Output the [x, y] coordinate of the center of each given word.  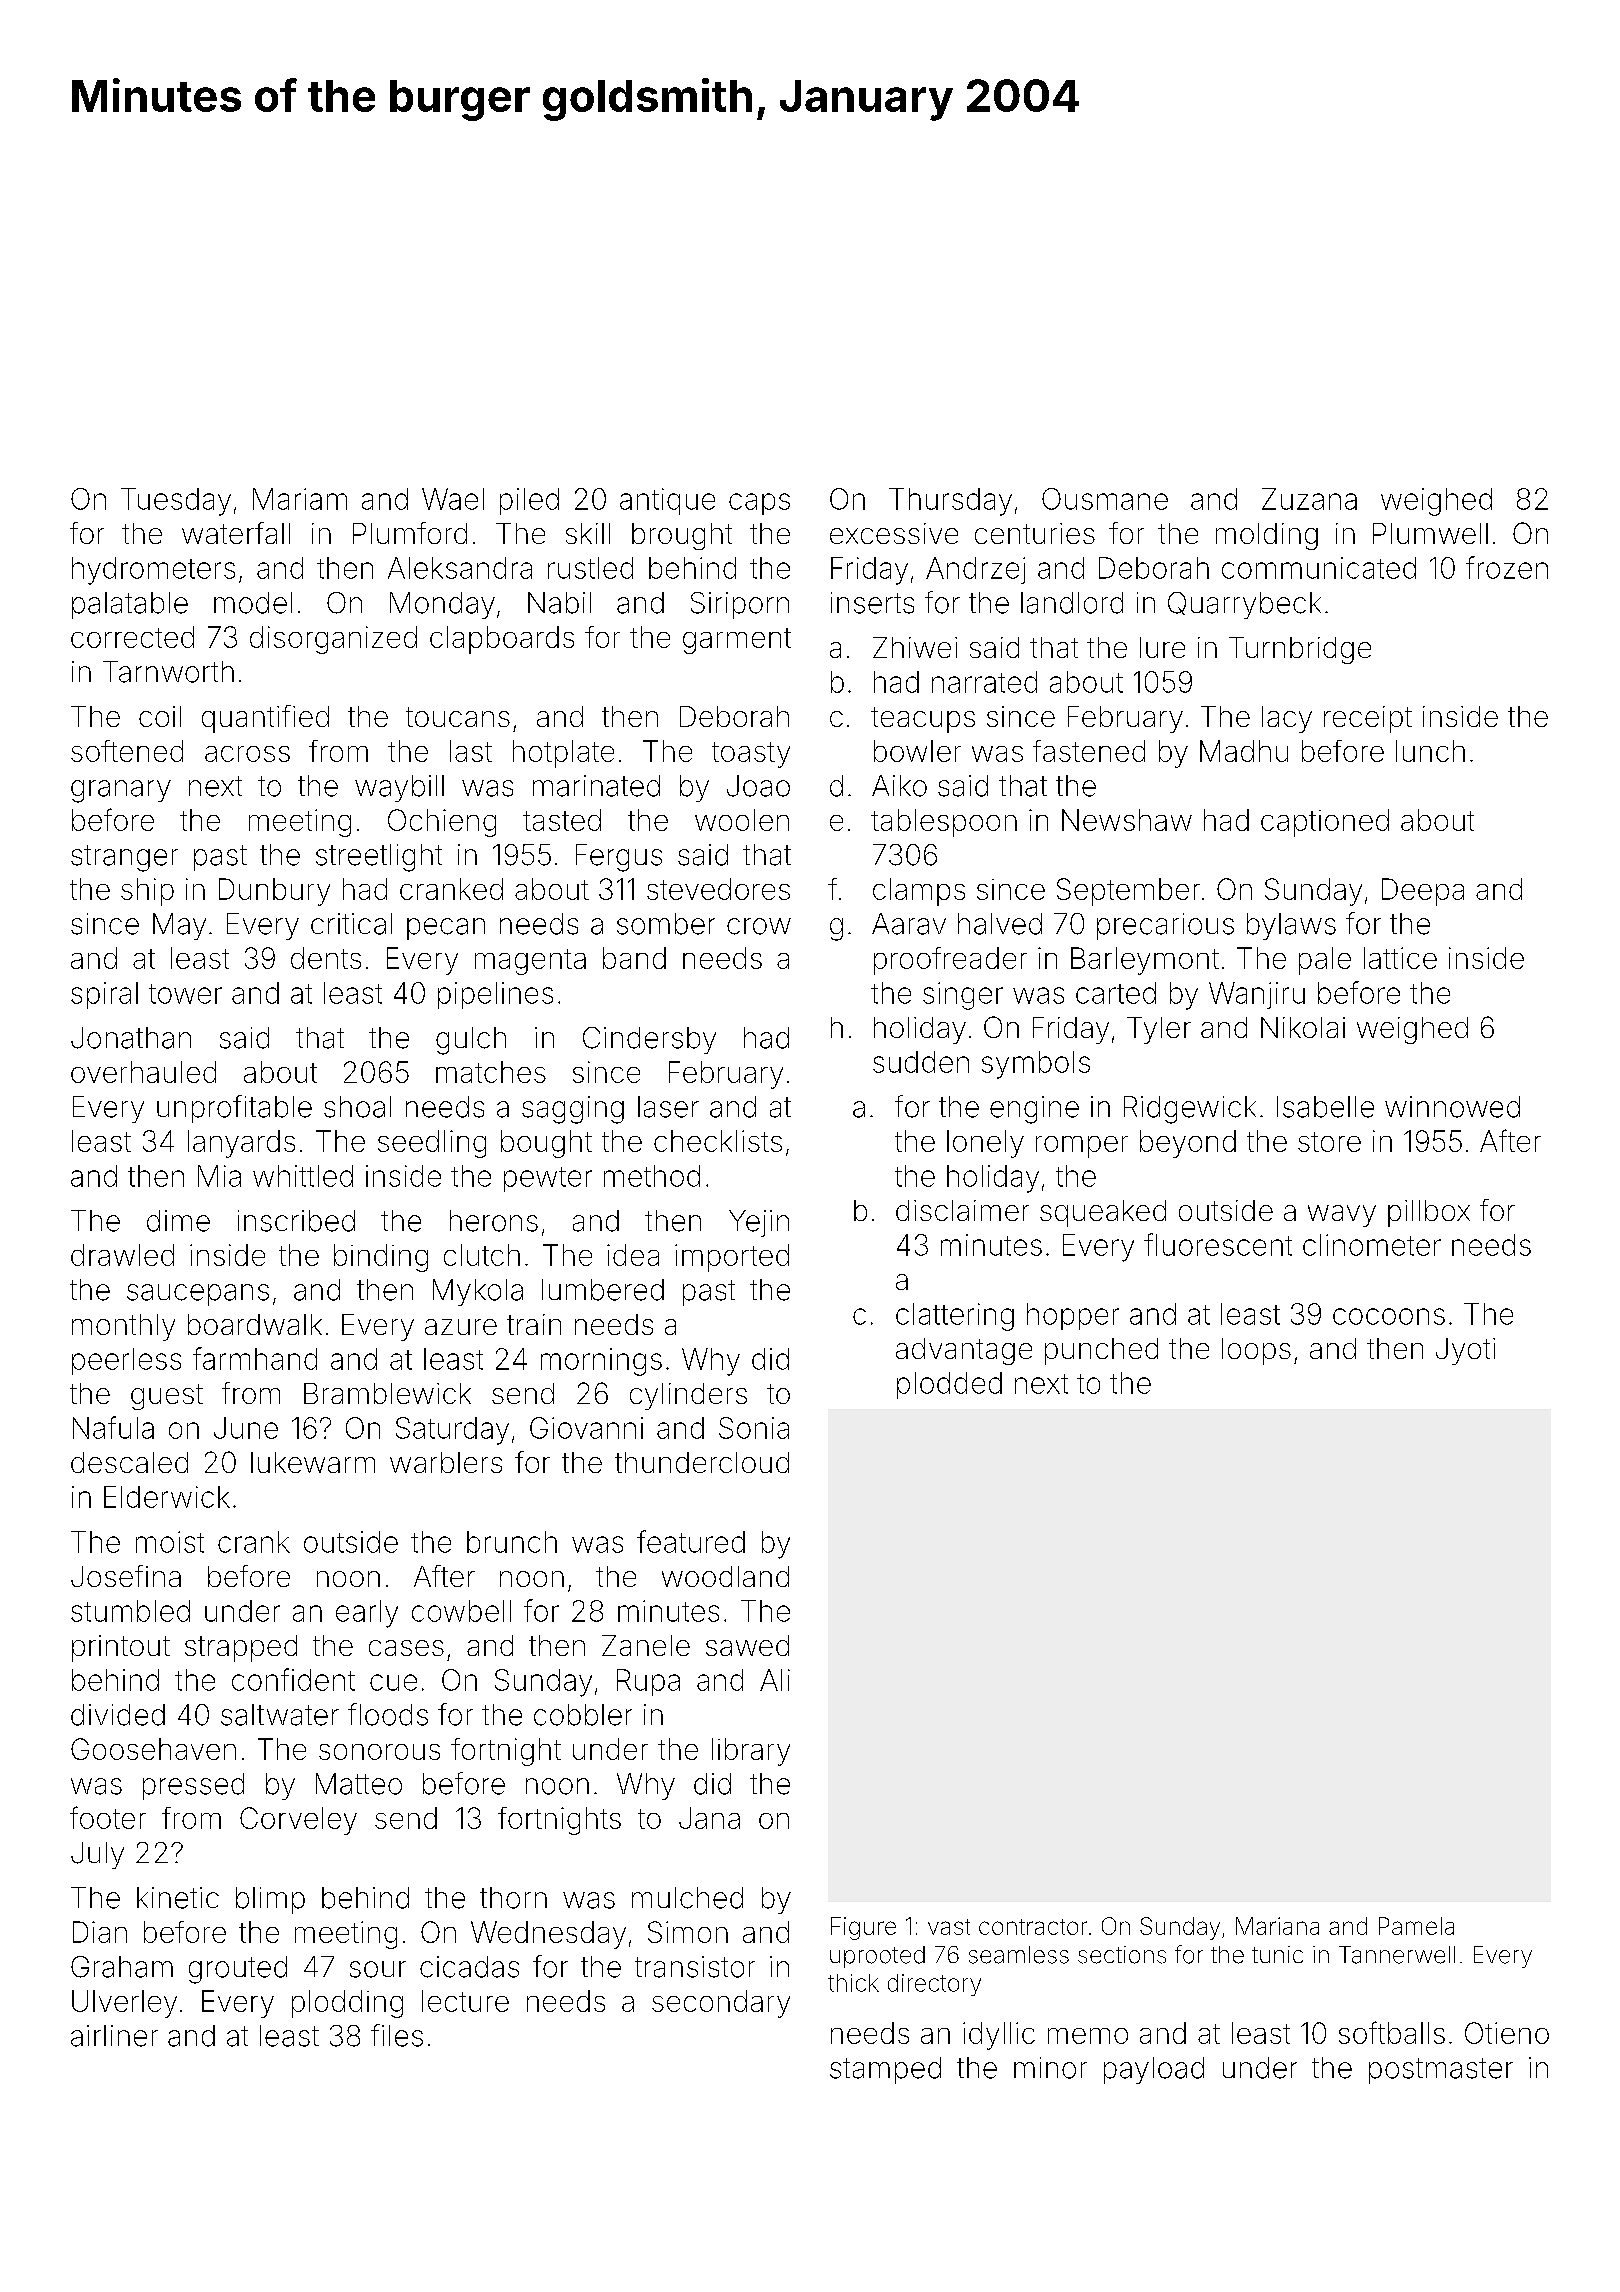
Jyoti [1465, 1351]
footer [108, 1817]
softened [127, 751]
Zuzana [1309, 499]
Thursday [950, 502]
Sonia [754, 1428]
